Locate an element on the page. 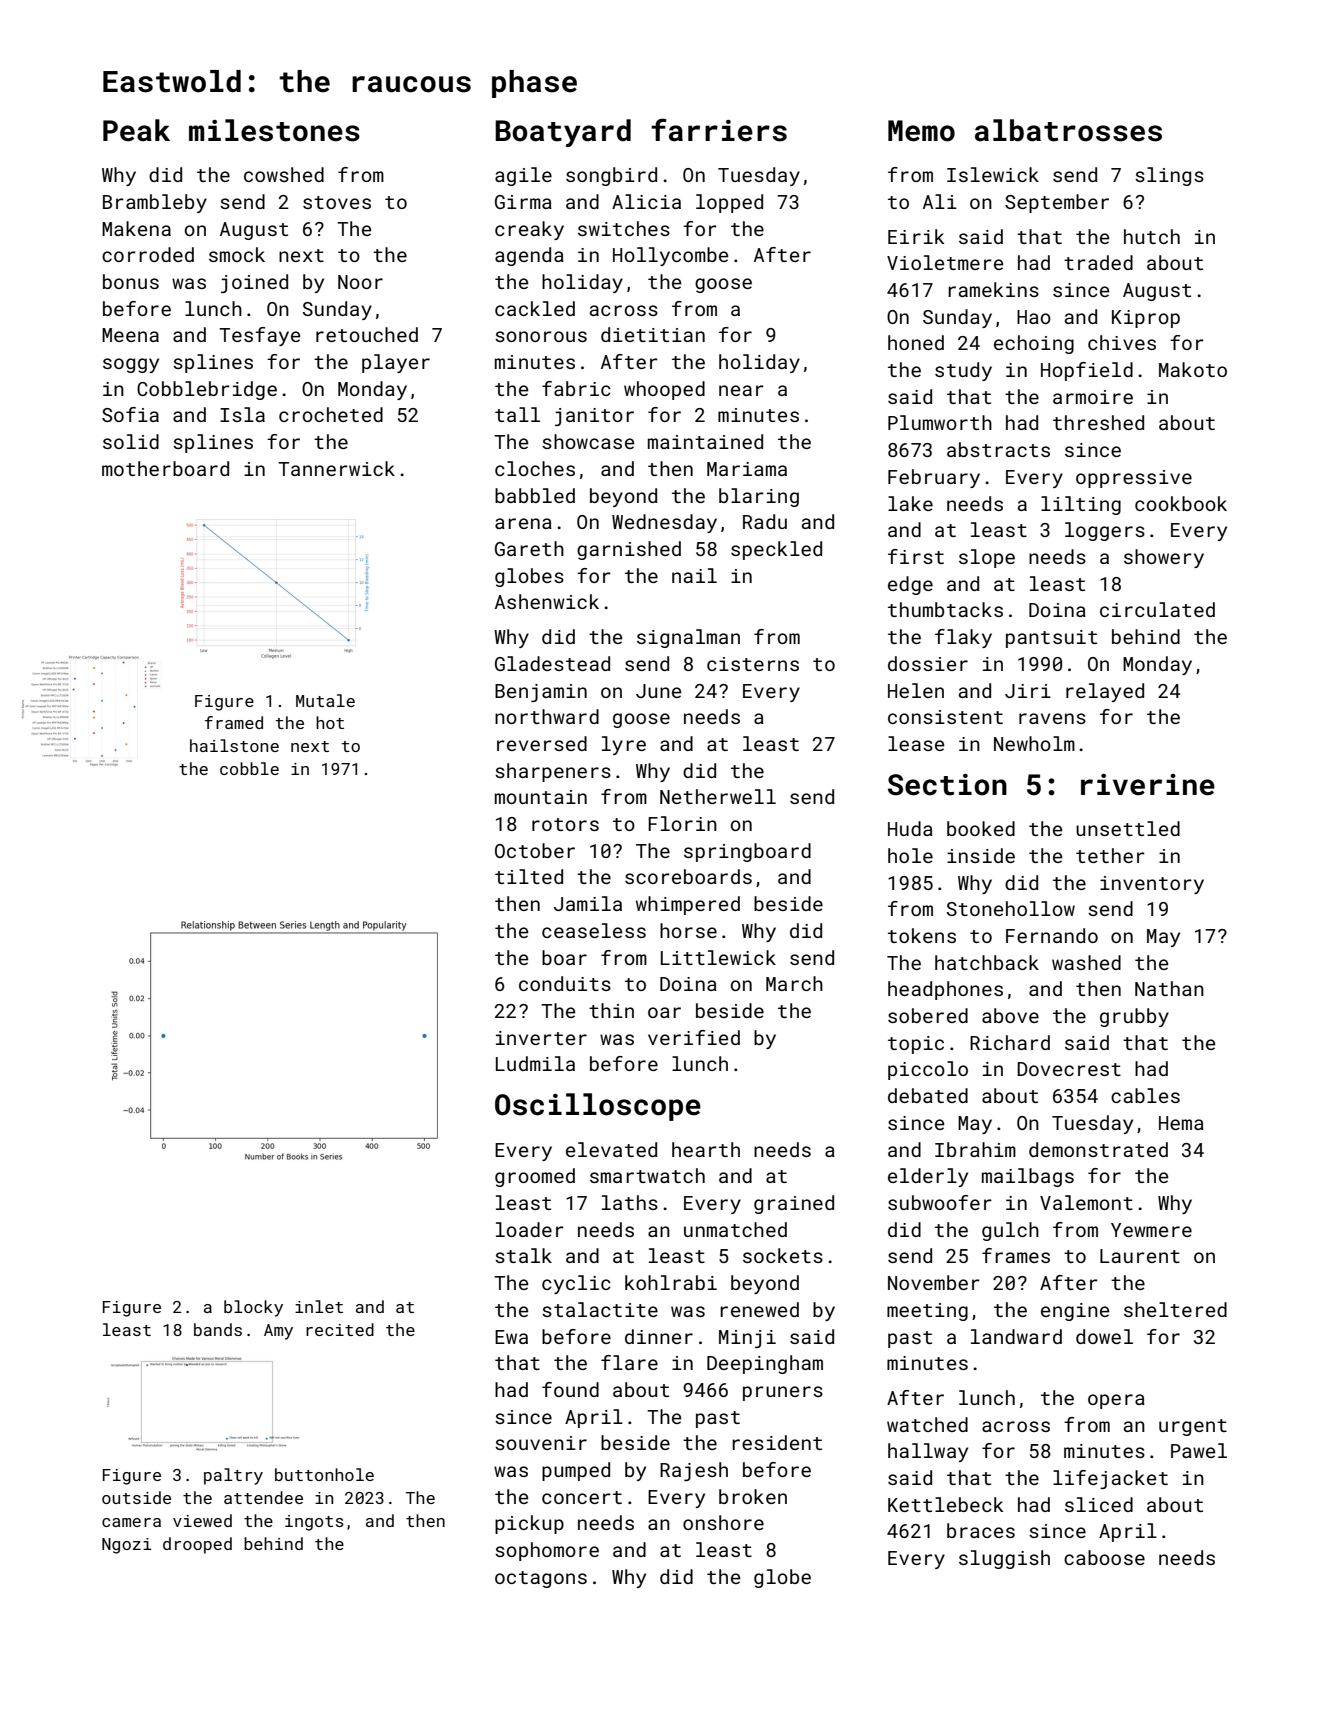 Image resolution: width=1335 pixels, height=1728 pixels. creaky is located at coordinates (529, 230).
